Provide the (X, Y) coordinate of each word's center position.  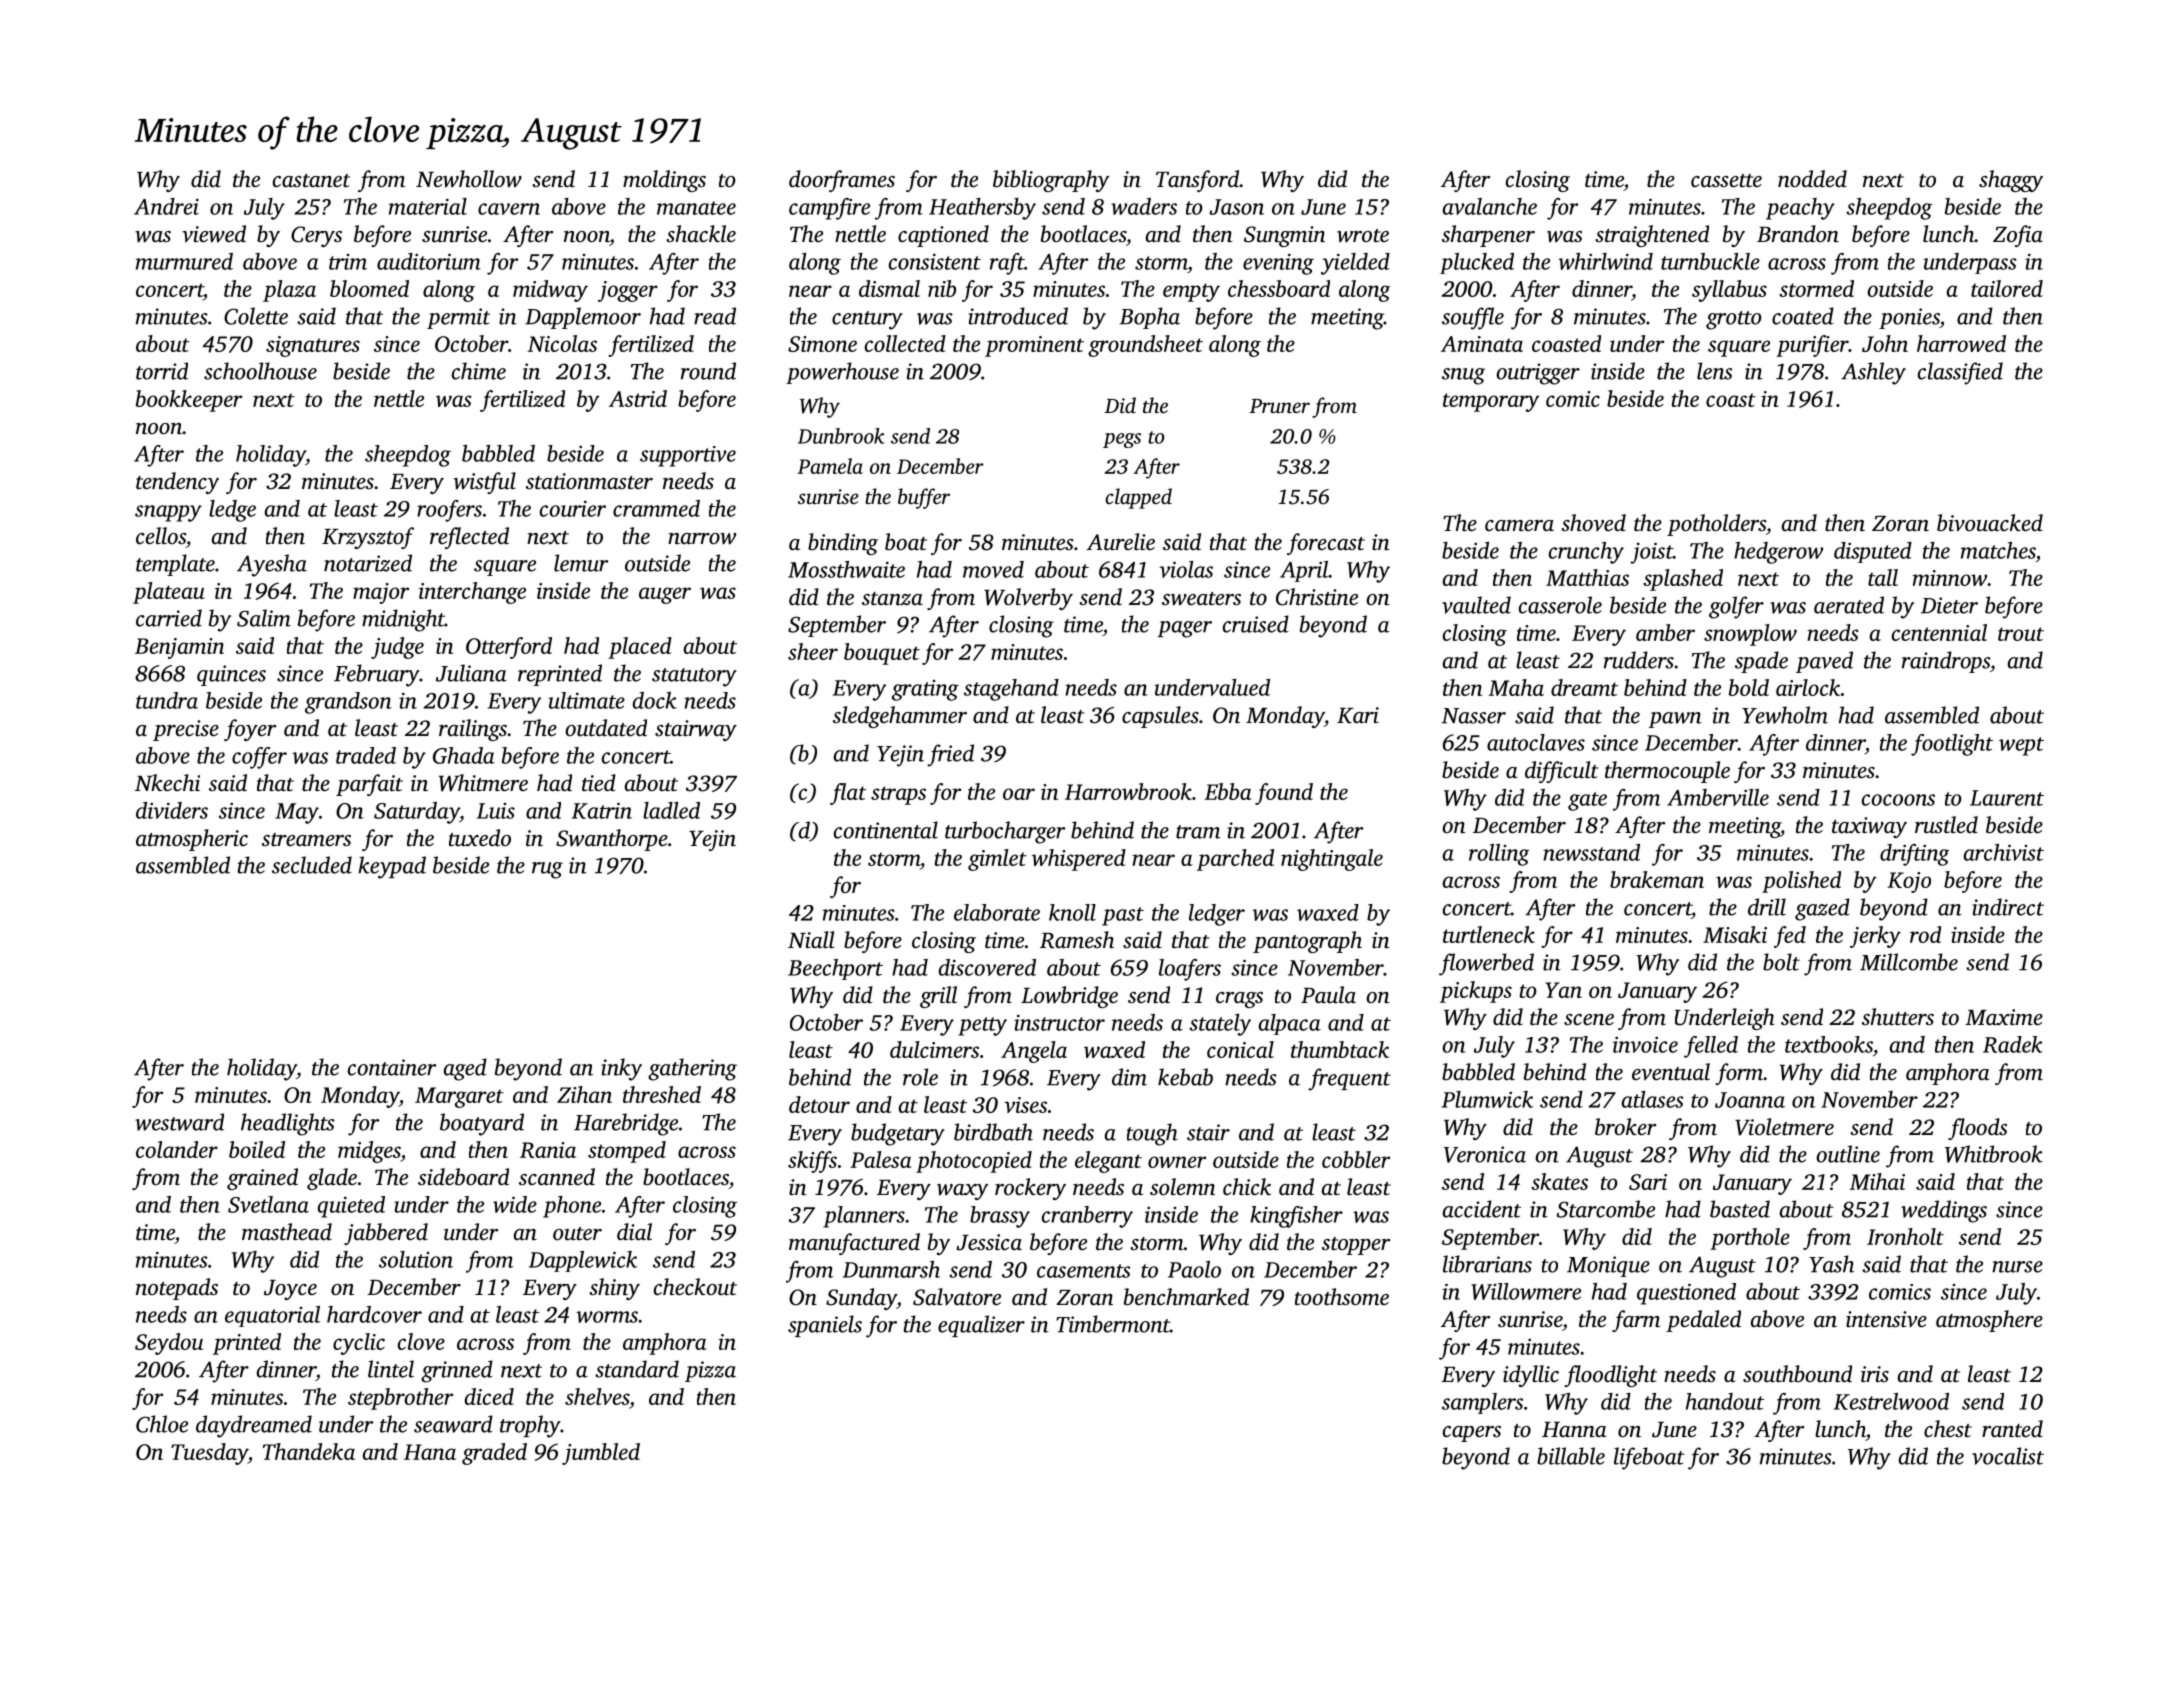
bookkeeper (188, 401)
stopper (1356, 1246)
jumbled (601, 1454)
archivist (2004, 852)
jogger (628, 291)
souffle (1473, 318)
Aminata (1482, 344)
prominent (1034, 346)
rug (547, 870)
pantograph (1307, 942)
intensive (1886, 1319)
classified (1960, 373)
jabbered (386, 1234)
